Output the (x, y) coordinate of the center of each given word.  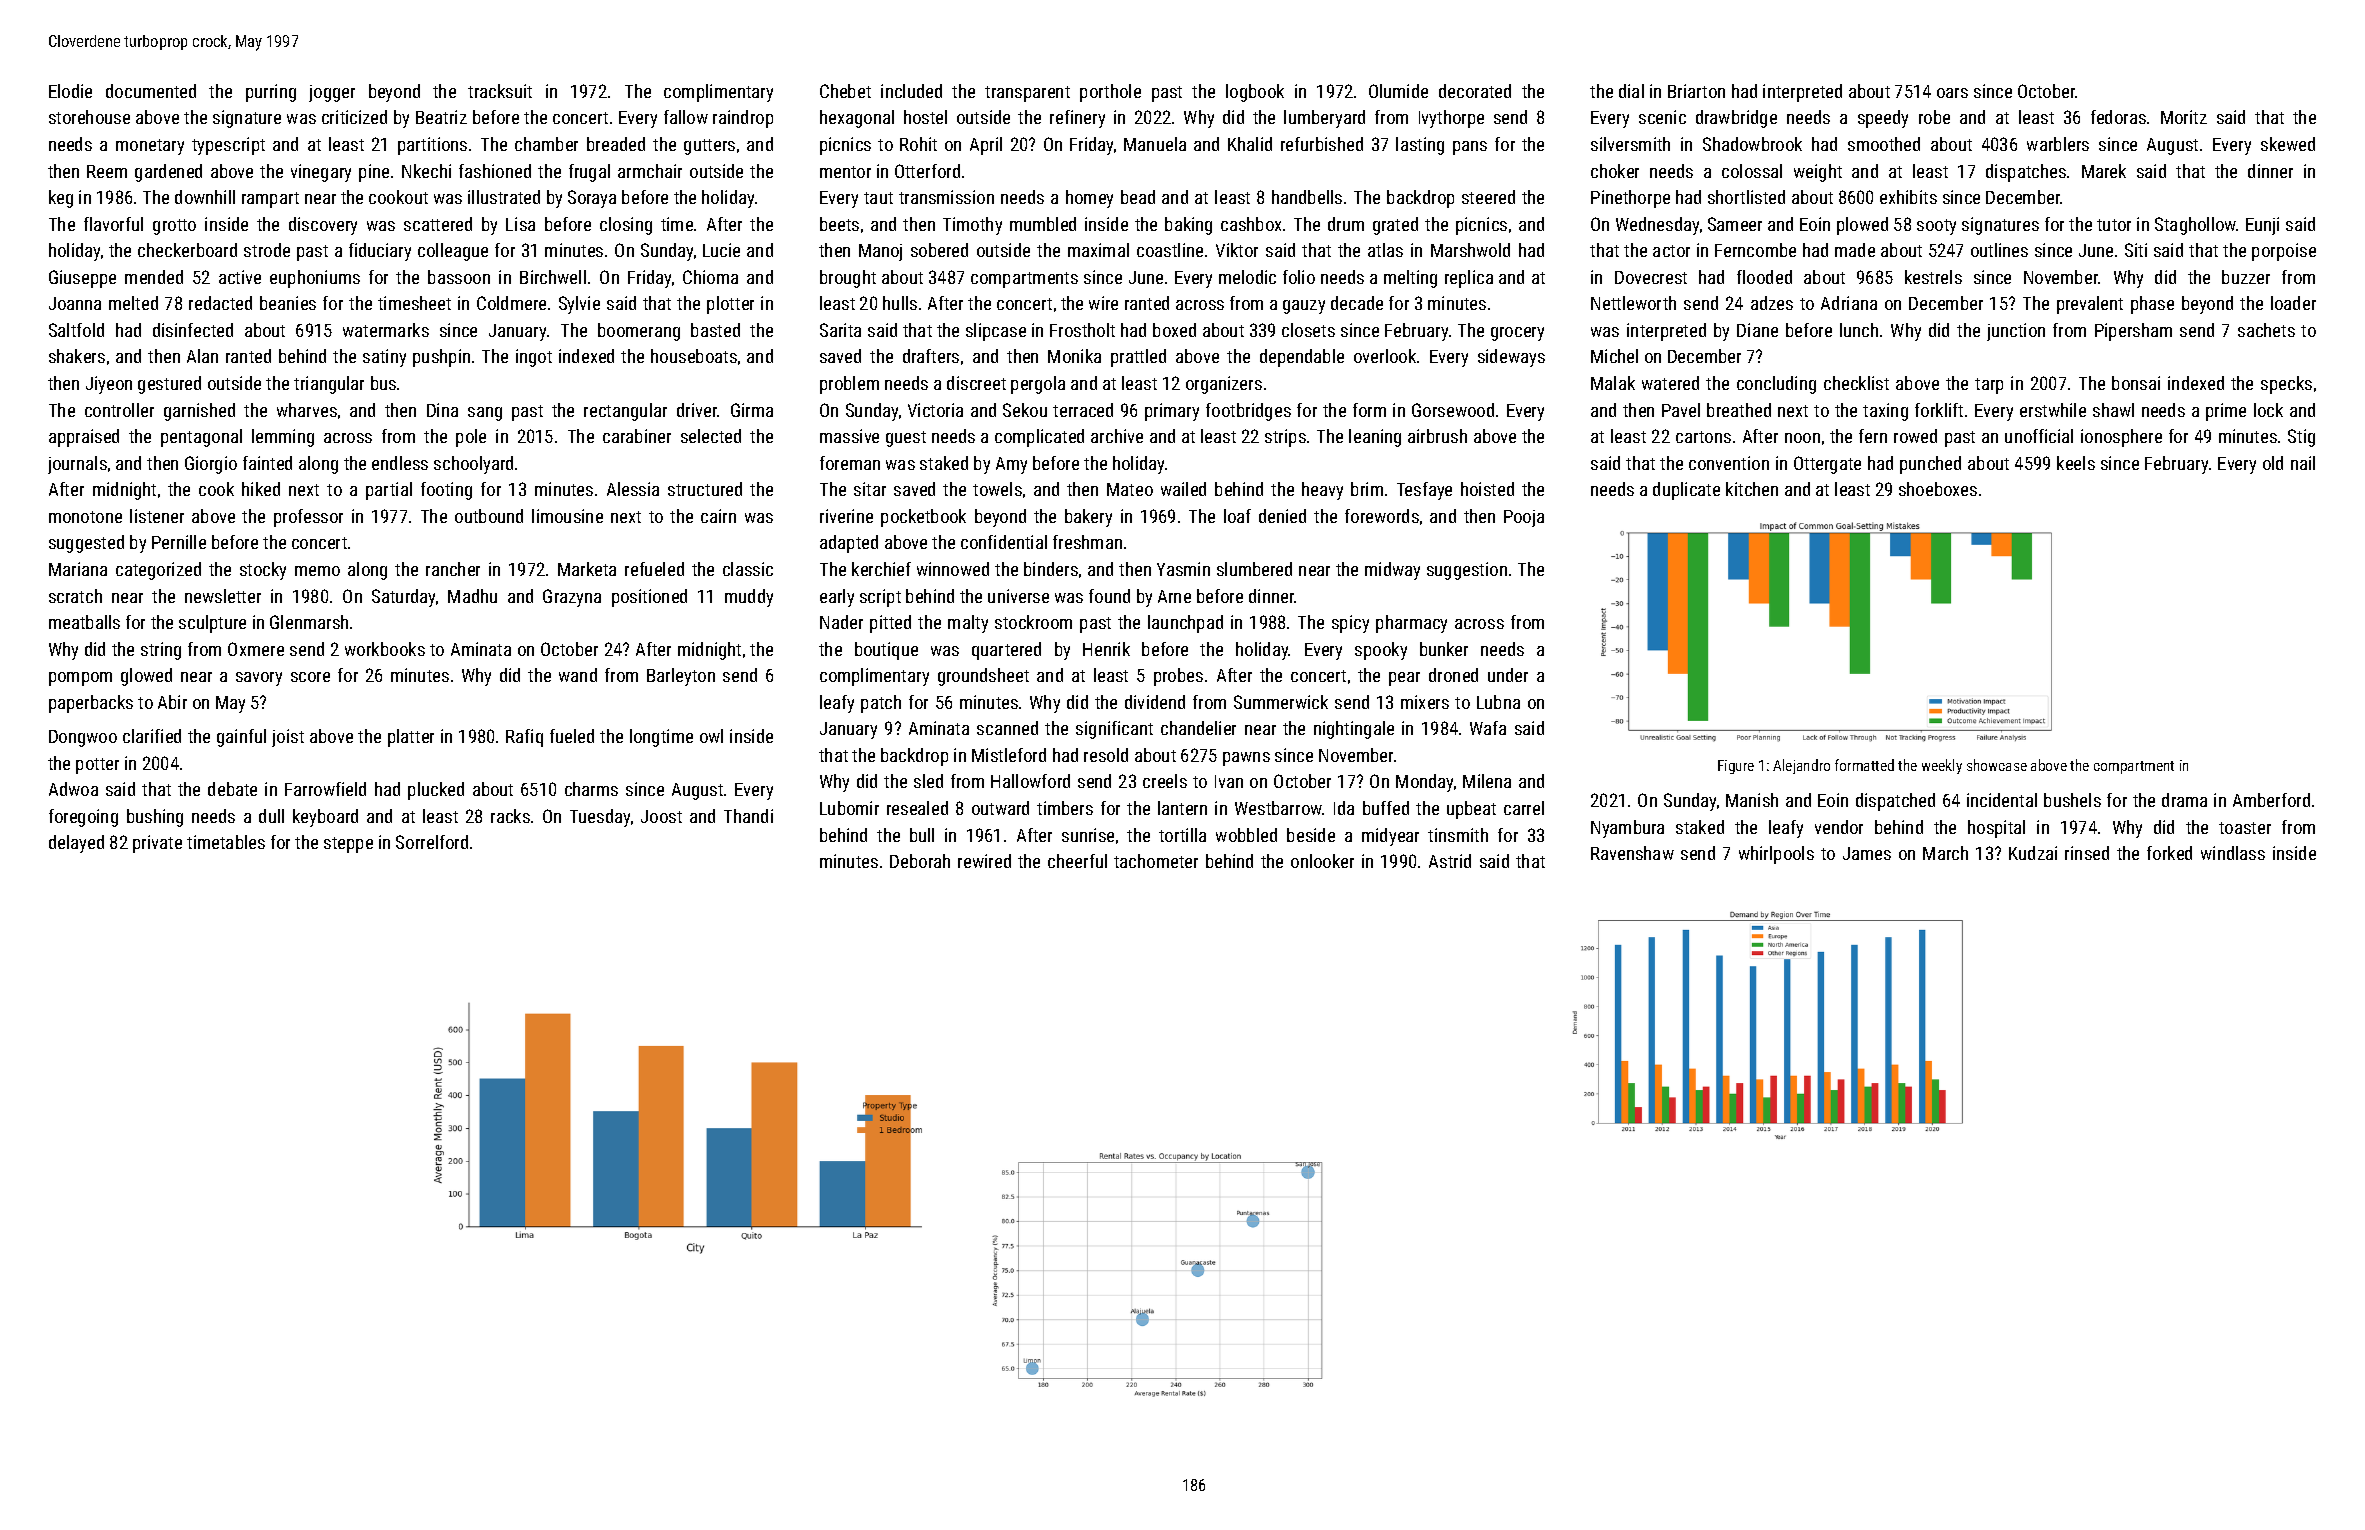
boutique (886, 651)
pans (1470, 148)
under (1508, 675)
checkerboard (187, 250)
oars (1952, 93)
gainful (241, 738)
